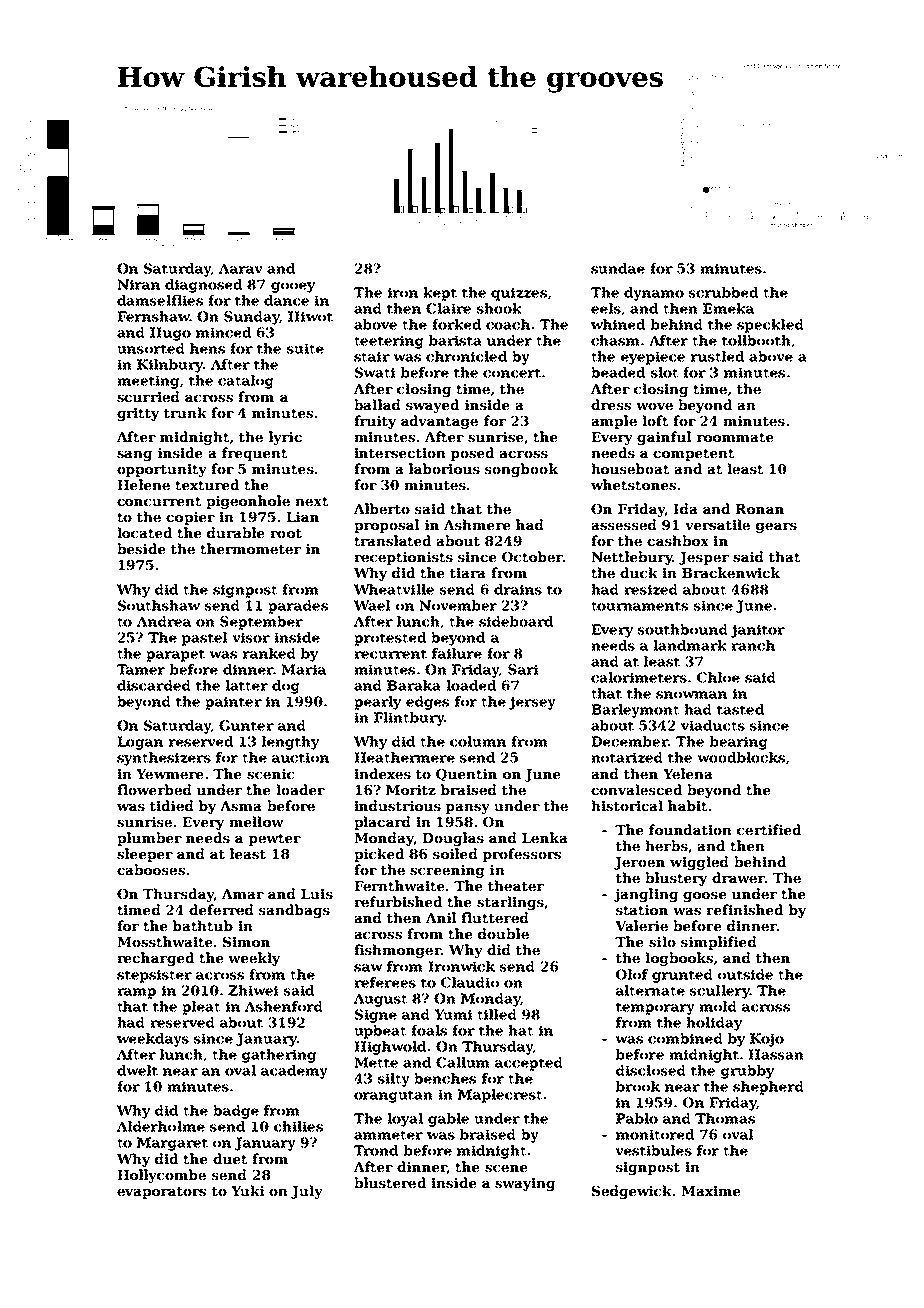 Image resolution: width=924 pixels, height=1308 pixels. I want to click on fruity, so click(375, 422).
